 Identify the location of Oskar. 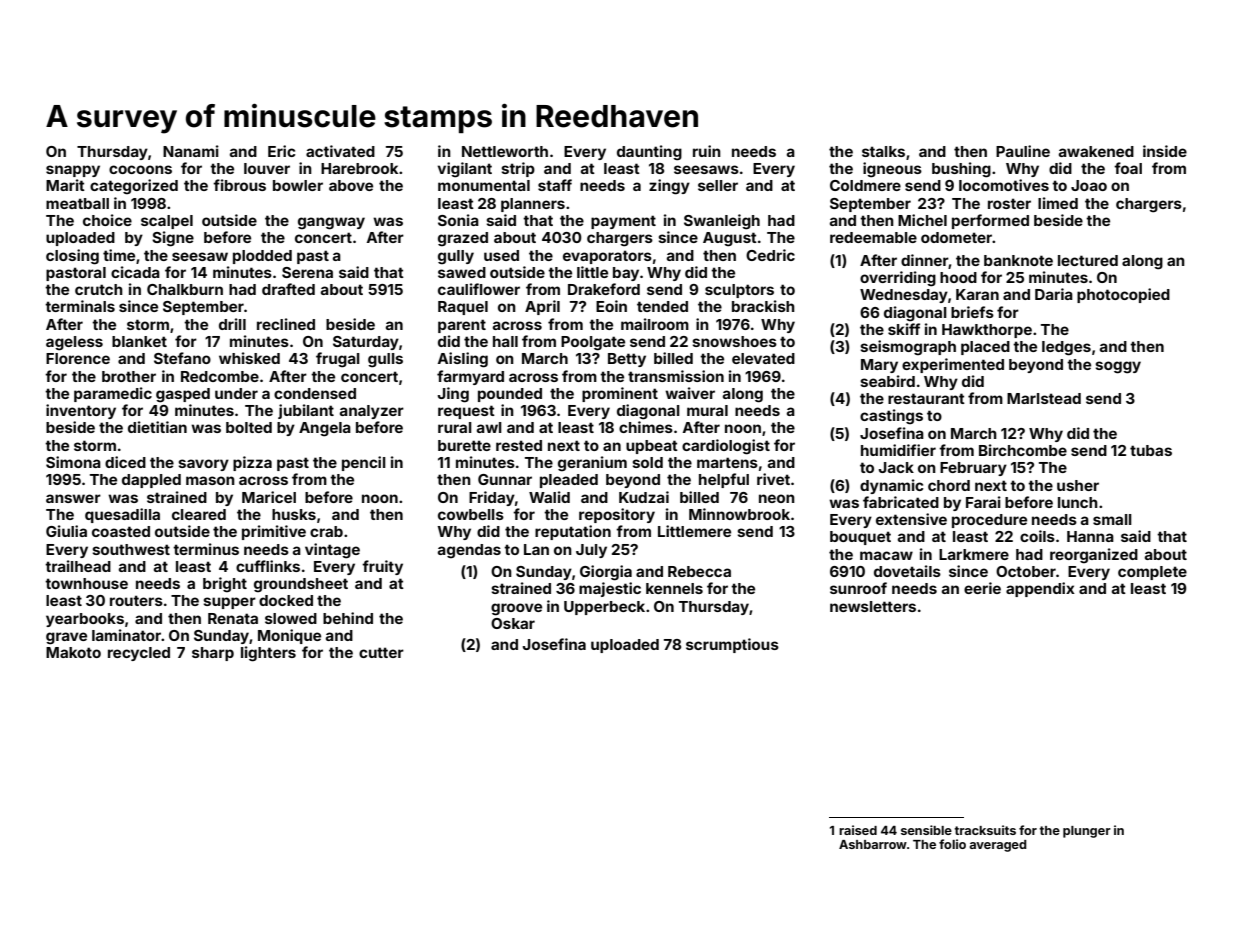
(513, 623).
